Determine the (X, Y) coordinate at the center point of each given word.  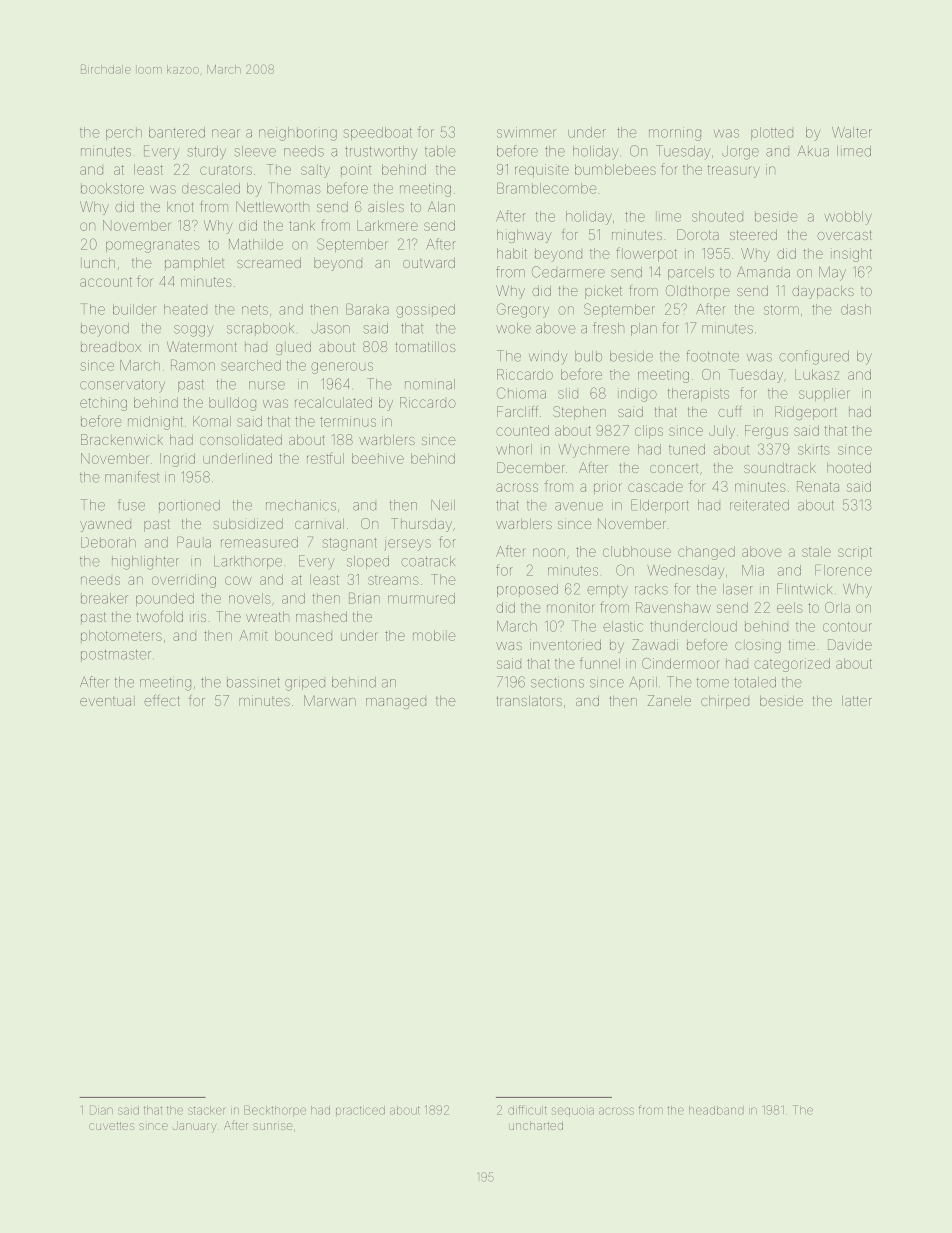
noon (549, 552)
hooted (849, 467)
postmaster (116, 655)
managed (396, 703)
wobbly (848, 218)
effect (162, 700)
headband (716, 1110)
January (194, 1127)
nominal (430, 384)
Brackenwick (122, 439)
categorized (792, 665)
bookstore (112, 188)
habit (512, 253)
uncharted (536, 1125)
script (855, 553)
